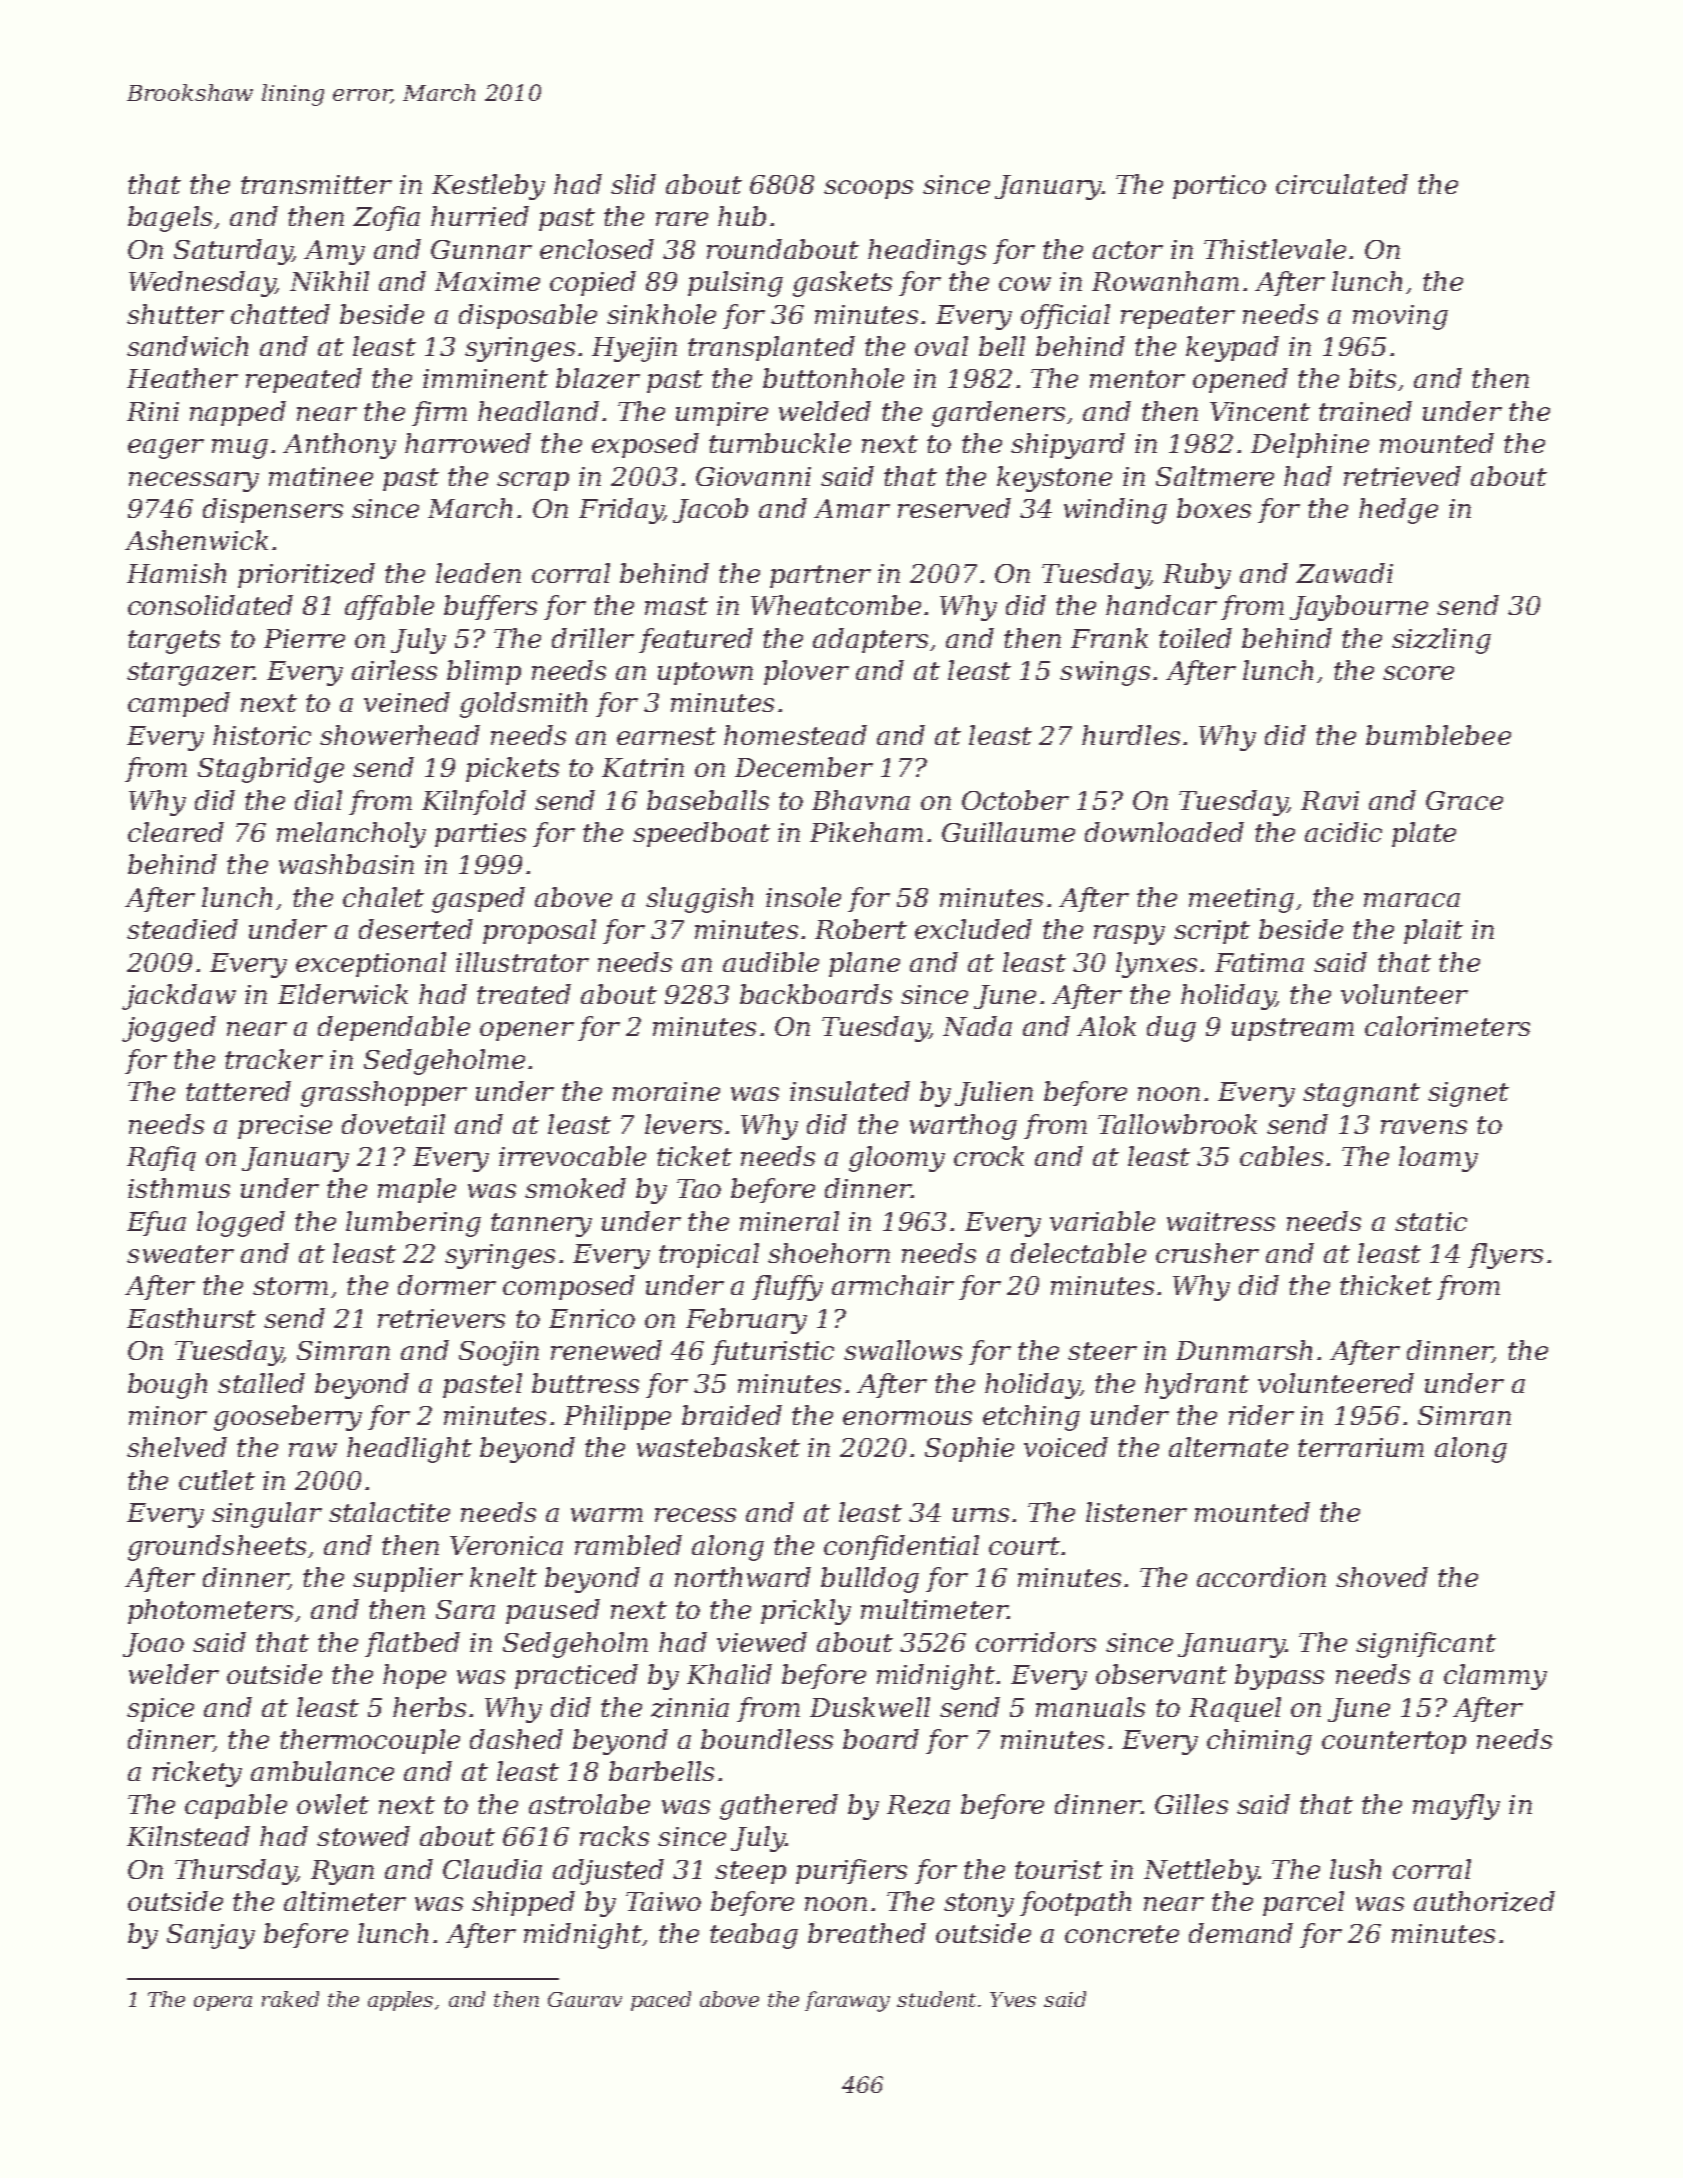 The width and height of the document is (1683, 2178). I want to click on precise, so click(285, 1127).
